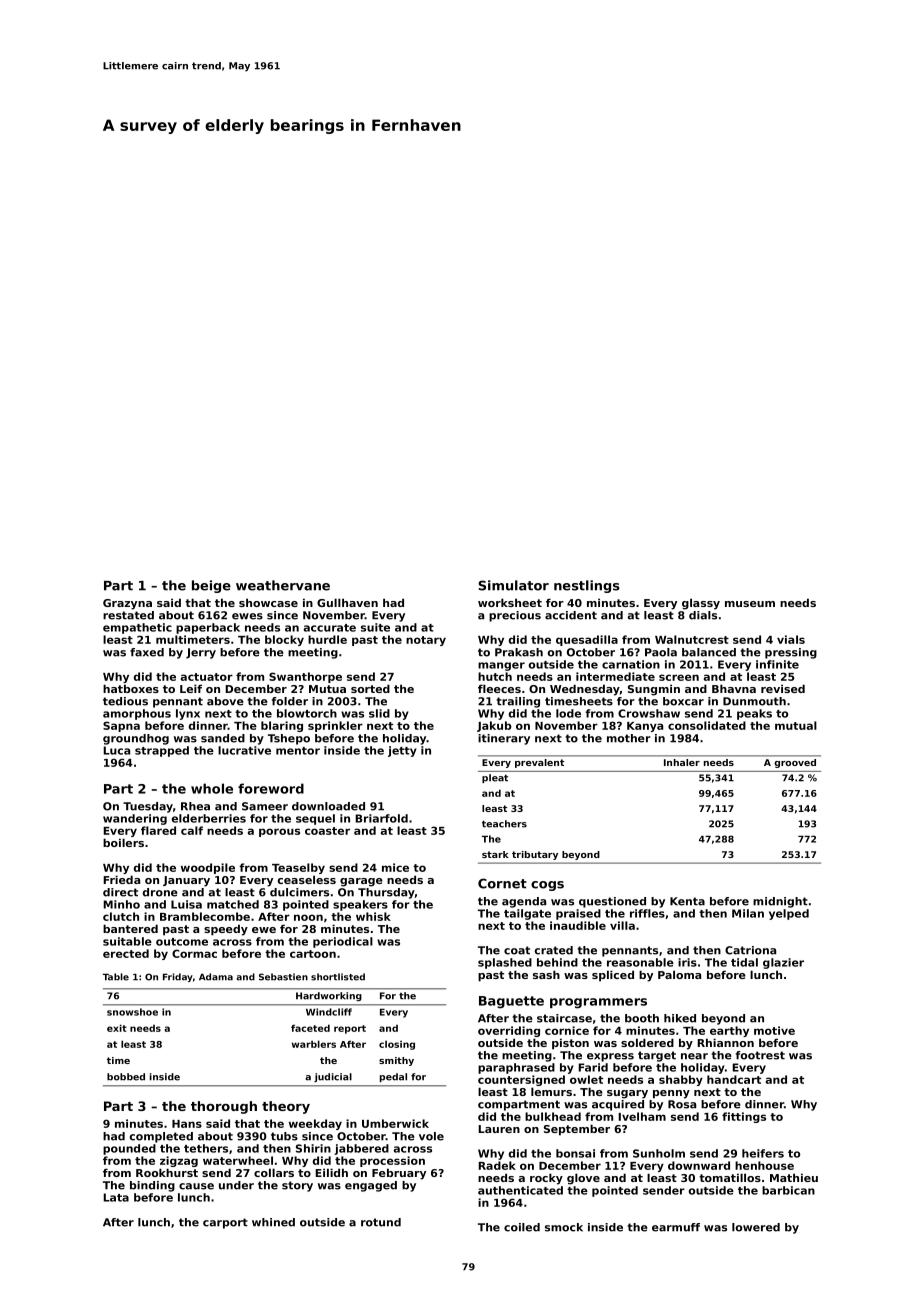 Image resolution: width=924 pixels, height=1308 pixels. What do you see at coordinates (587, 586) in the page?
I see `nestlings` at bounding box center [587, 586].
